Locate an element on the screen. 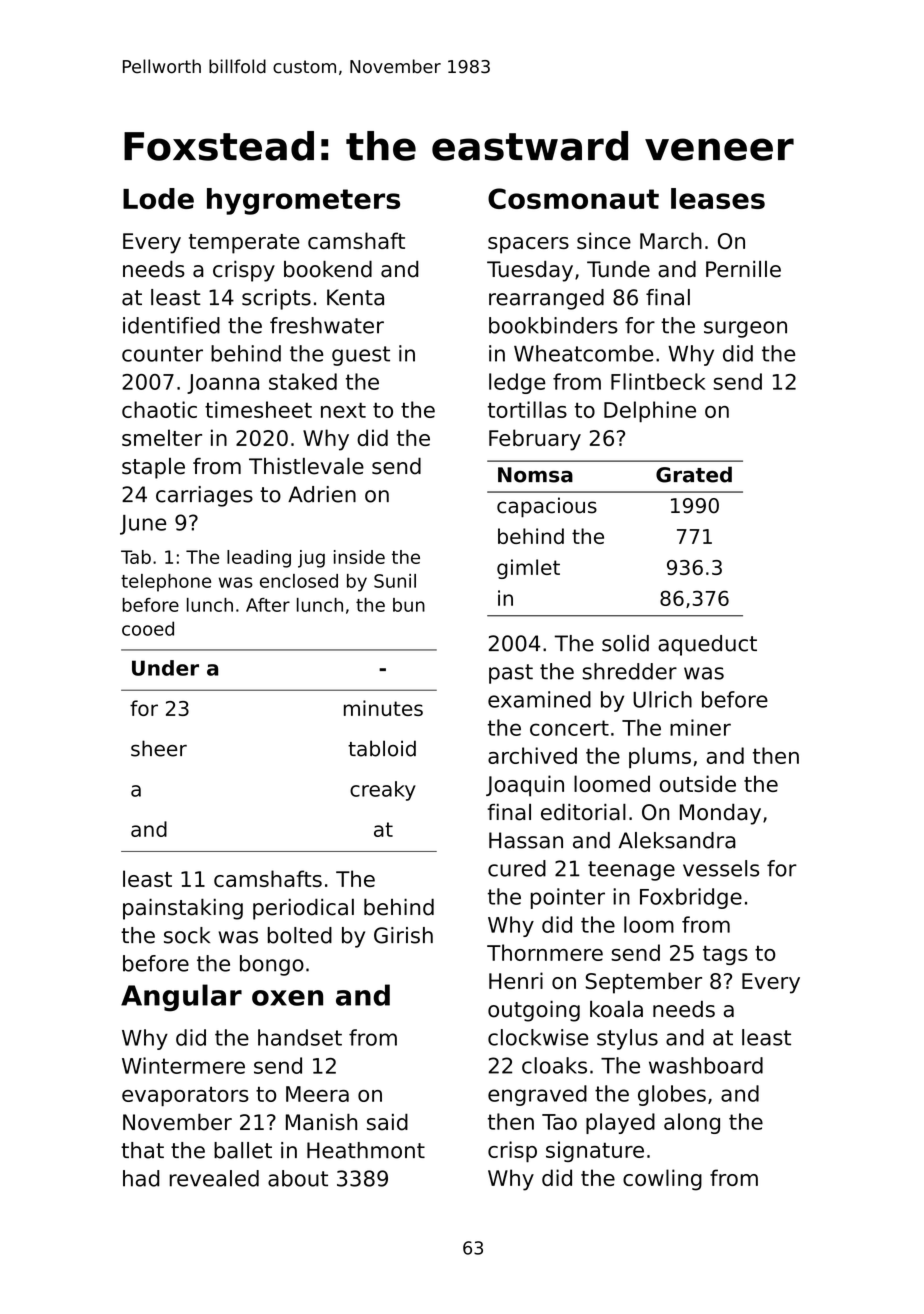 This screenshot has width=924, height=1314. staked is located at coordinates (303, 381).
